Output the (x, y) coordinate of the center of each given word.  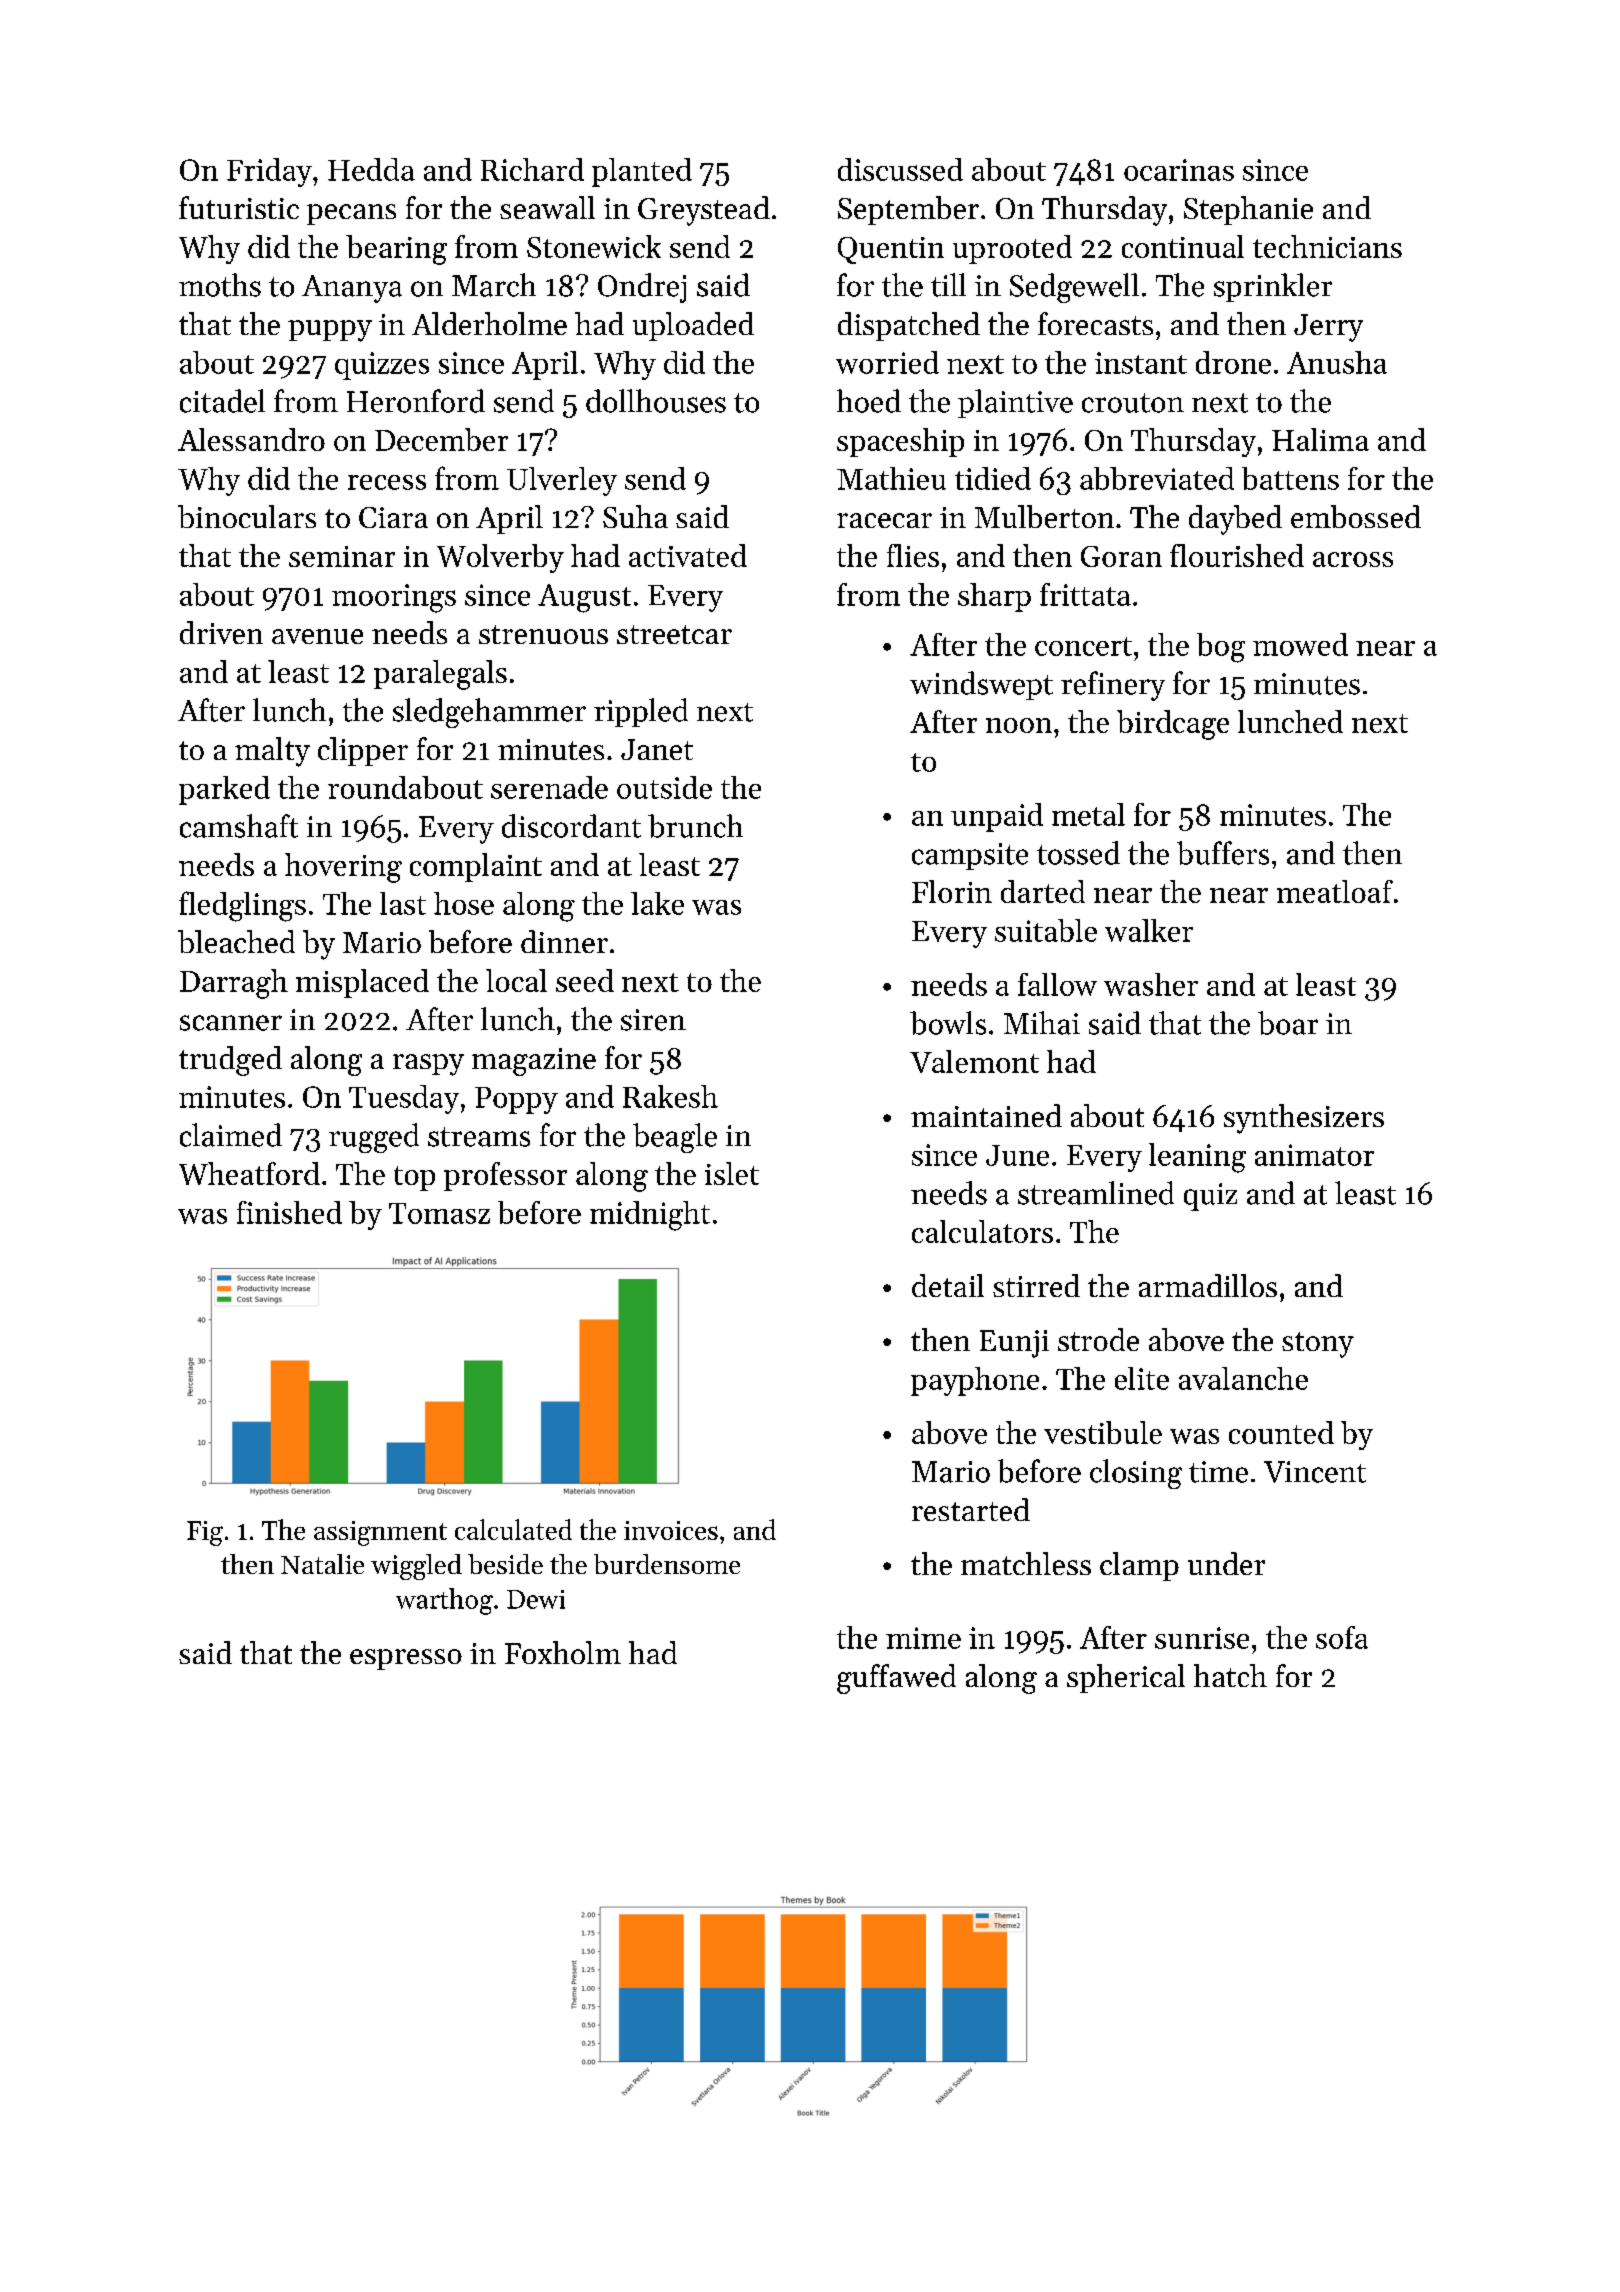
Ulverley (562, 481)
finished (289, 1212)
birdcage (1173, 725)
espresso (406, 1659)
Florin (952, 891)
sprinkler (1273, 287)
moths (220, 285)
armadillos (1208, 1285)
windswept (981, 685)
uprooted (1012, 249)
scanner (231, 1023)
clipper (363, 751)
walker (1149, 930)
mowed (1300, 644)
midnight (650, 1216)
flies (913, 555)
